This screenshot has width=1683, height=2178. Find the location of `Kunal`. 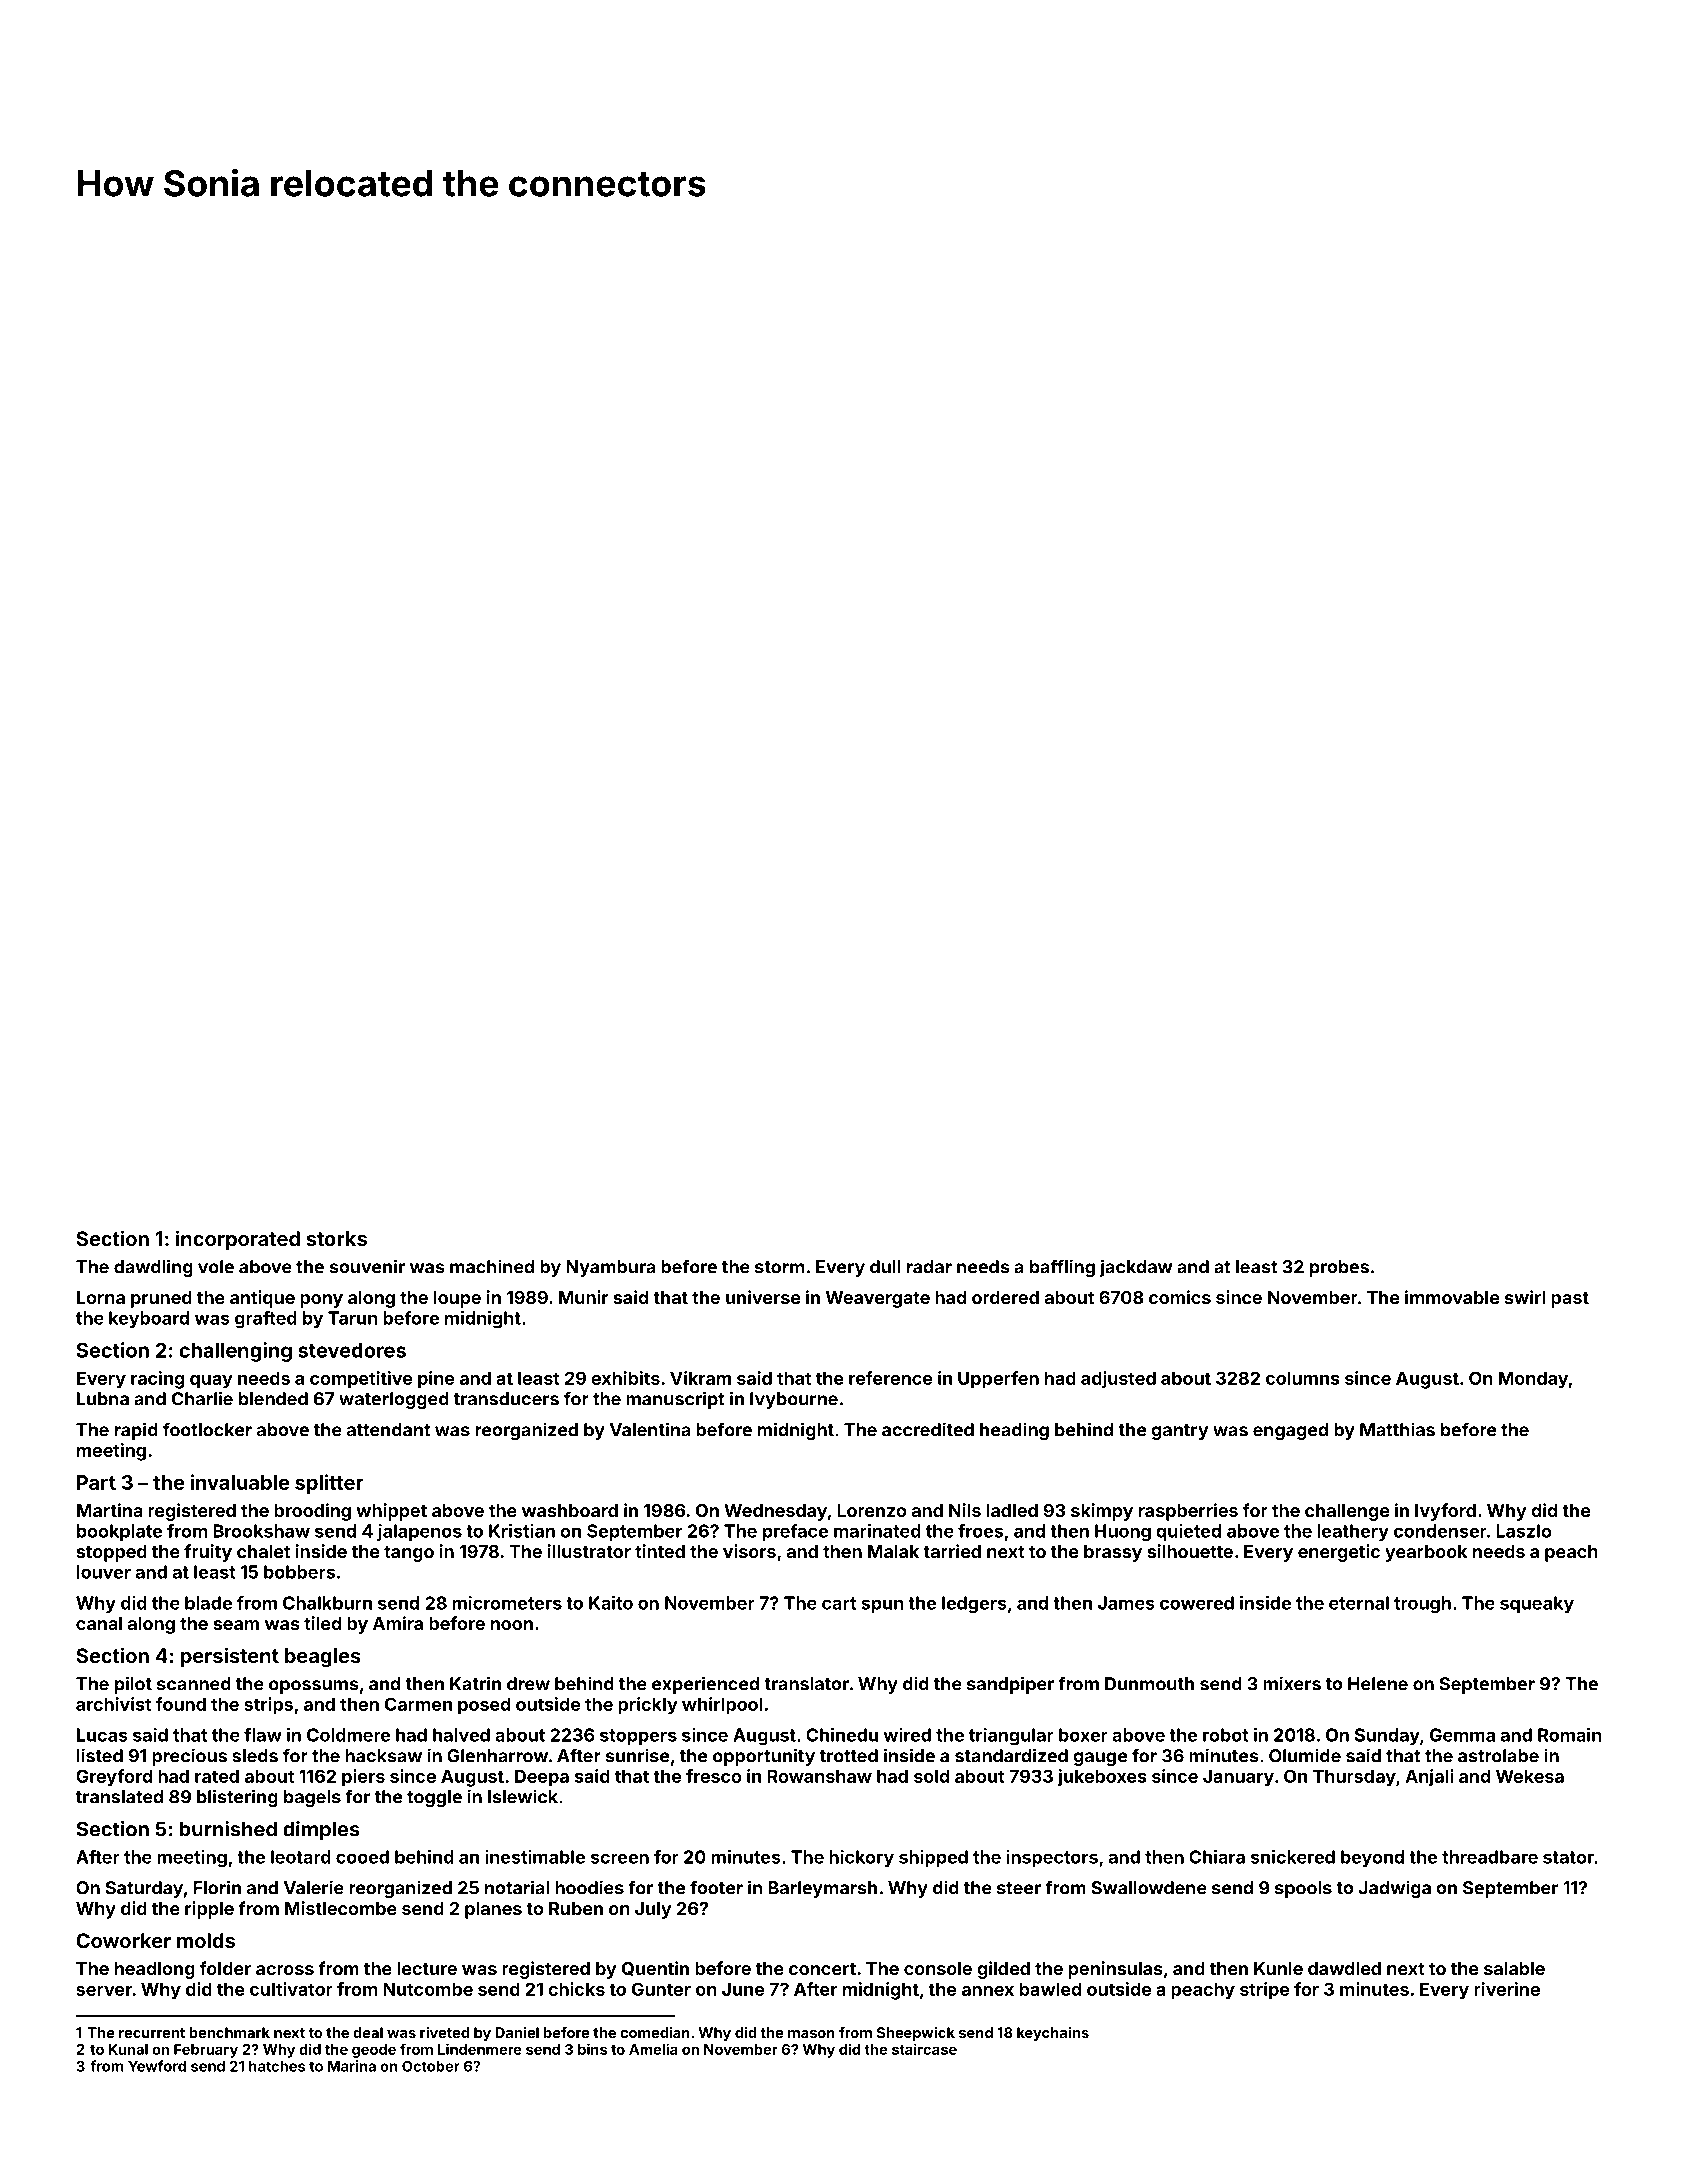

Kunal is located at coordinates (128, 2049).
